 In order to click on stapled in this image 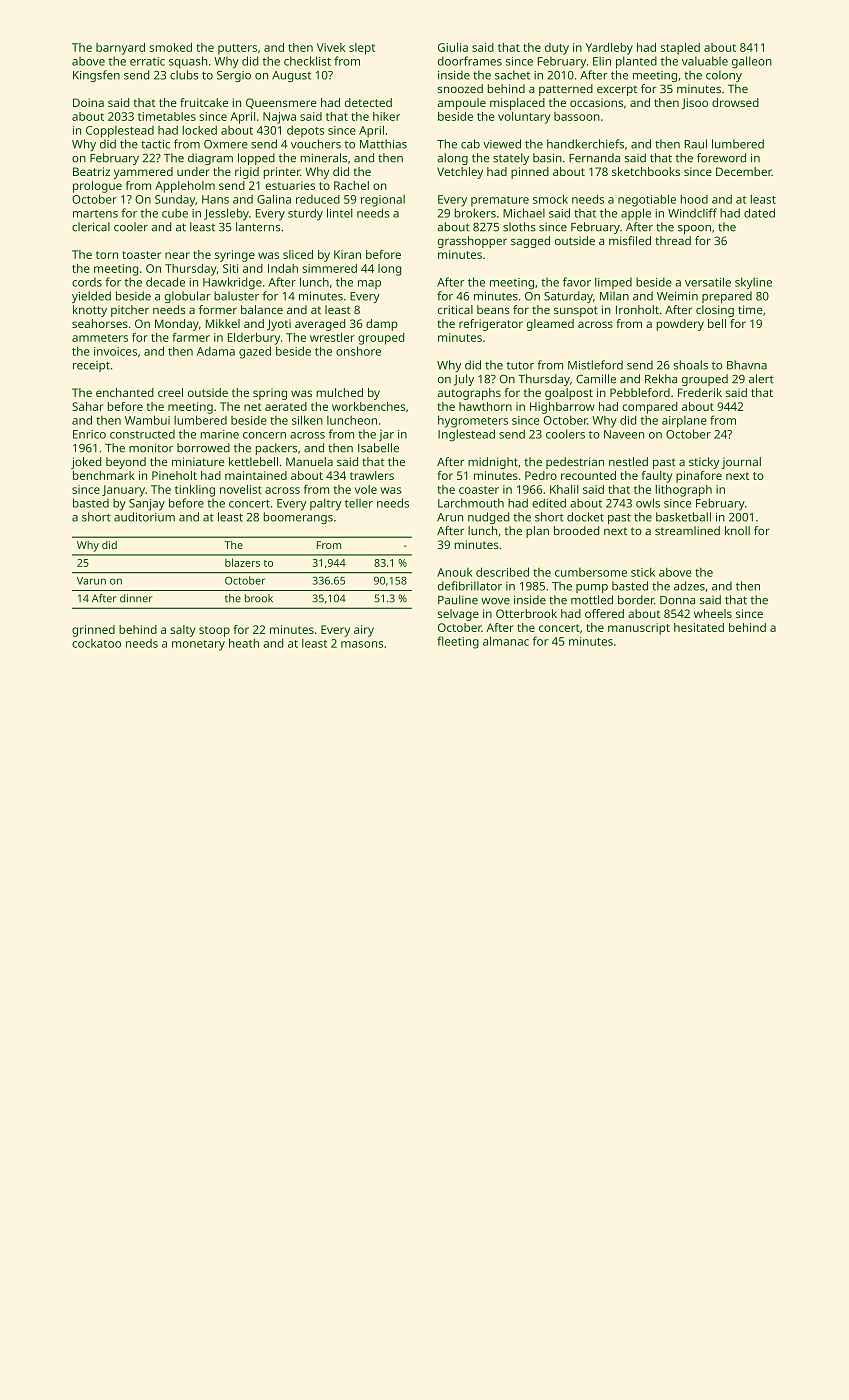, I will do `click(680, 49)`.
